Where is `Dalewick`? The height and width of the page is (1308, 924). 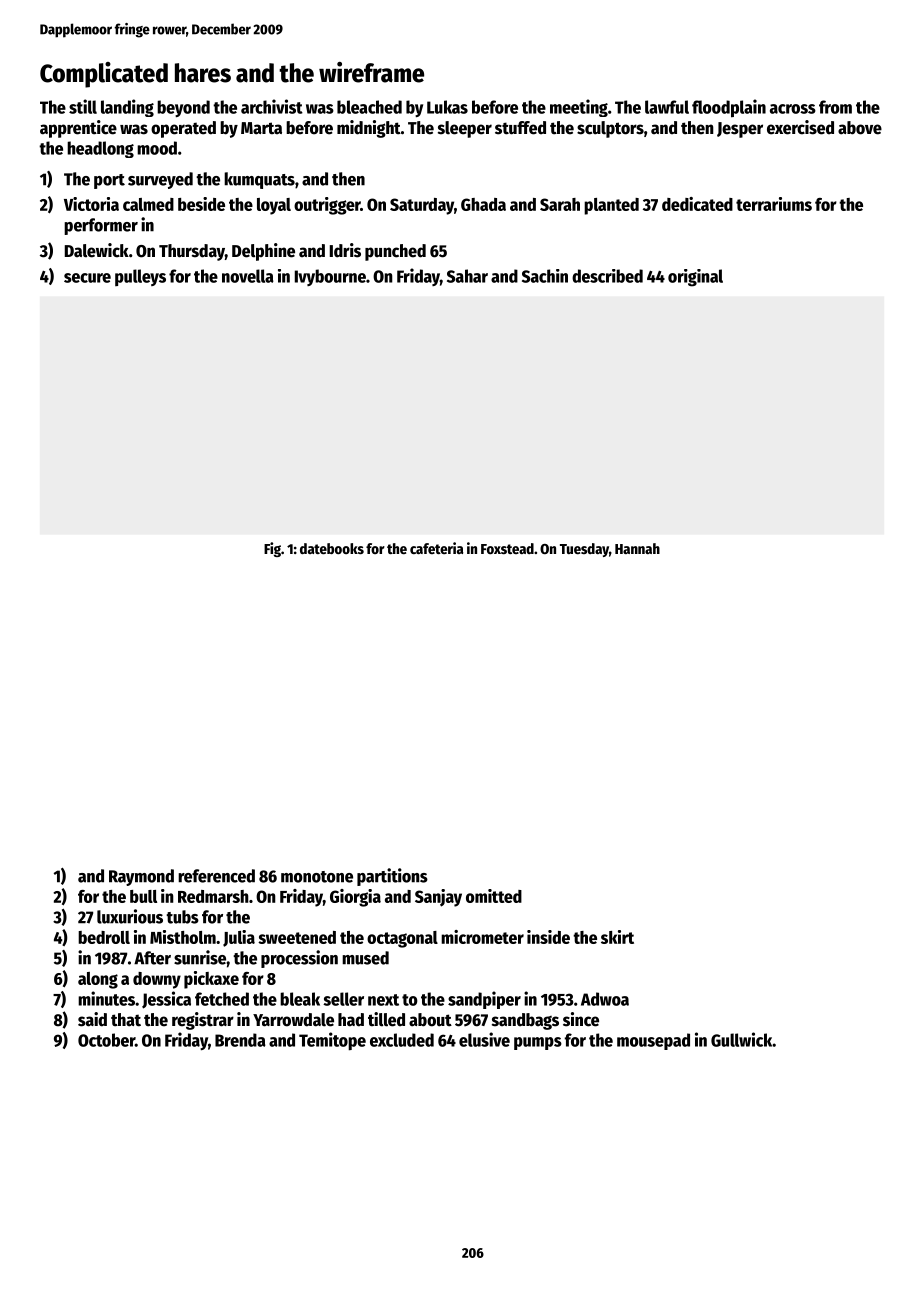
Dalewick is located at coordinates (97, 250).
